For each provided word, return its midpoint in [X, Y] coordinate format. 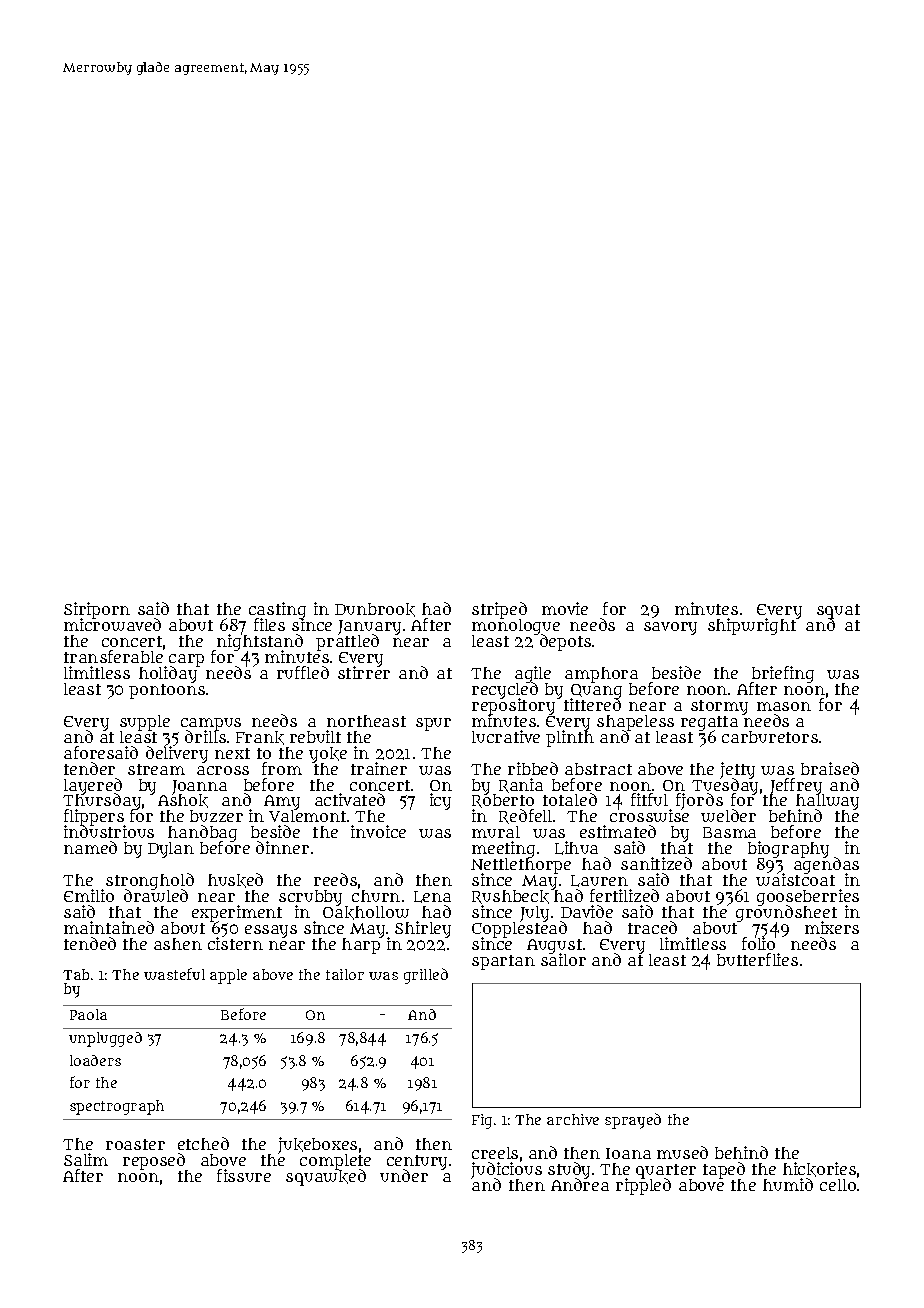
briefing [782, 674]
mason [784, 706]
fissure [244, 1175]
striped [499, 610]
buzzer [216, 816]
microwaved [112, 625]
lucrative [506, 736]
